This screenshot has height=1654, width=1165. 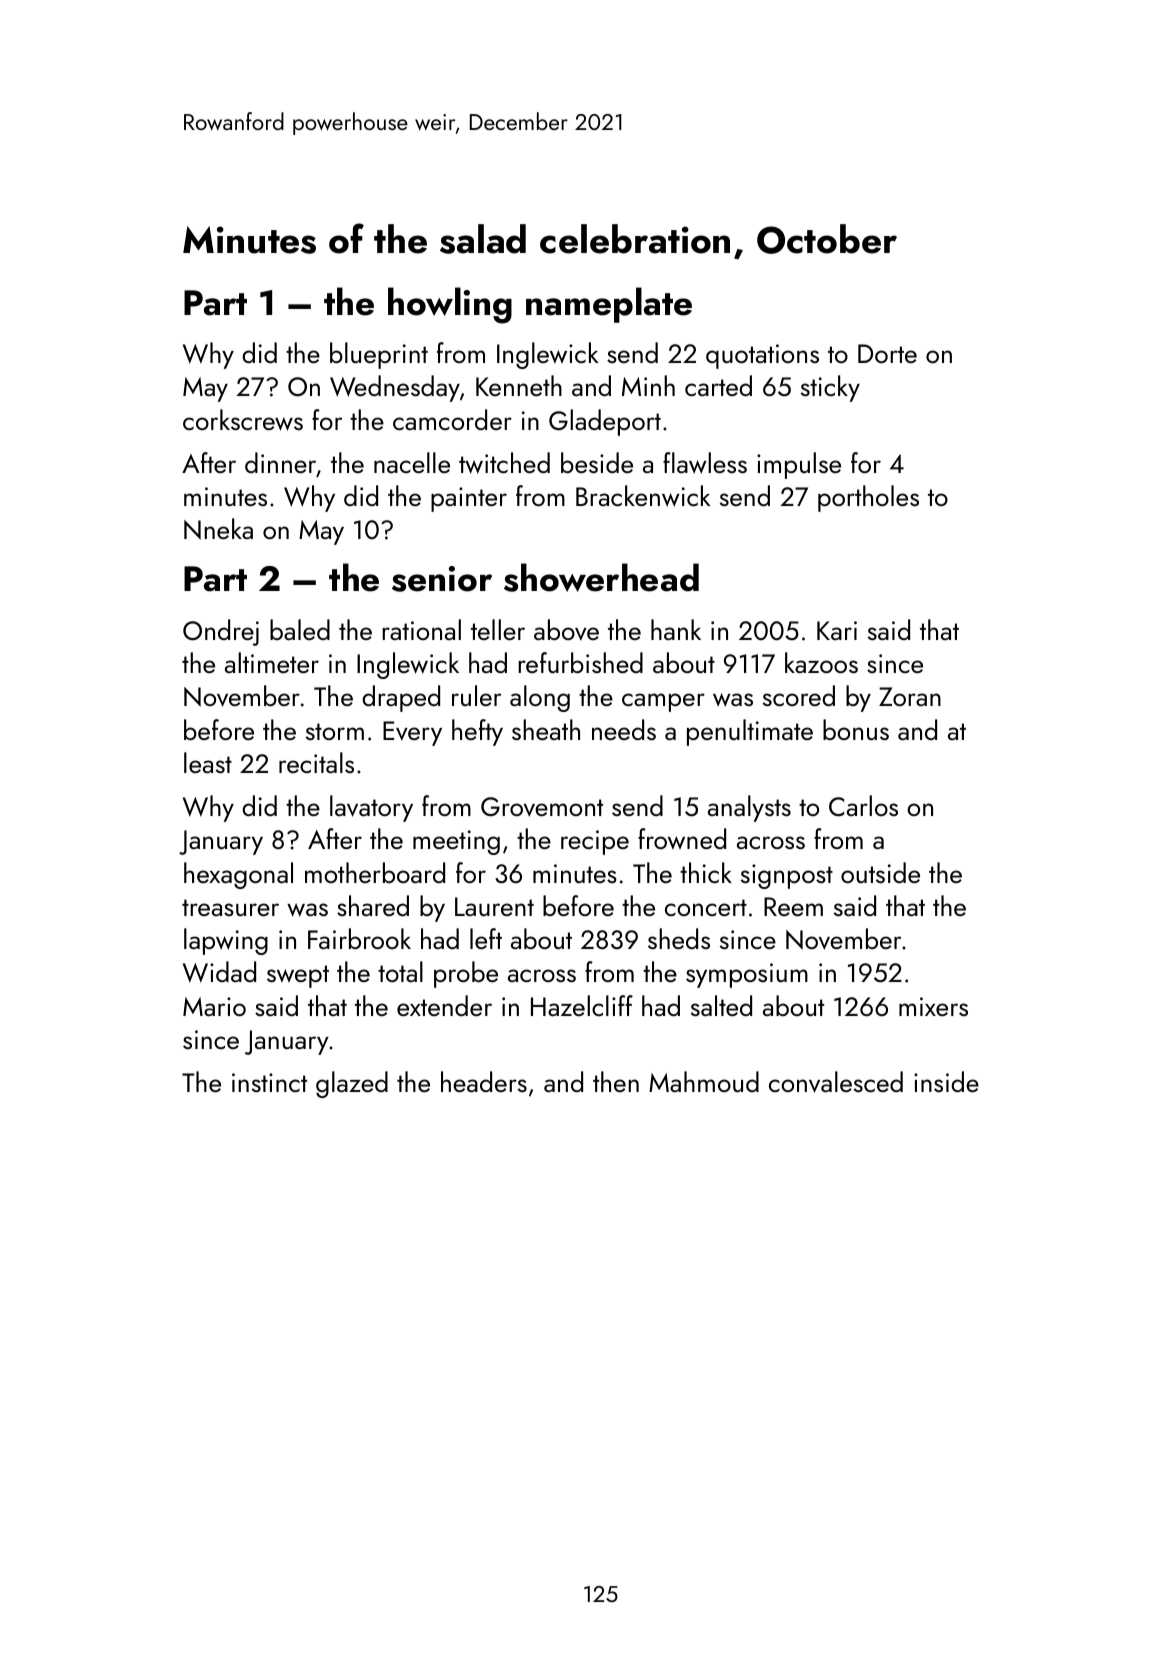 What do you see at coordinates (793, 906) in the screenshot?
I see `Reem` at bounding box center [793, 906].
